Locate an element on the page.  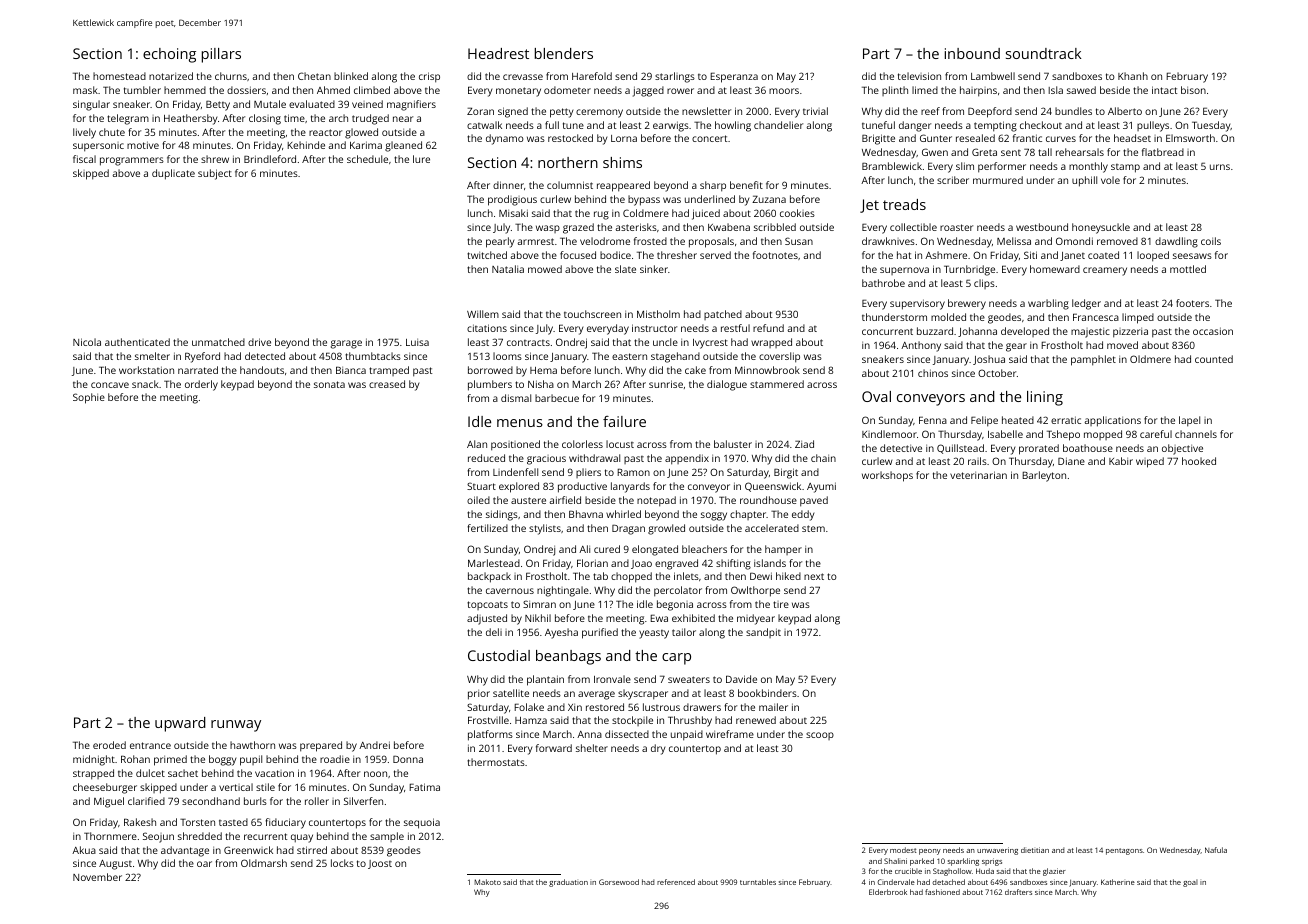
touchscreen is located at coordinates (592, 314).
